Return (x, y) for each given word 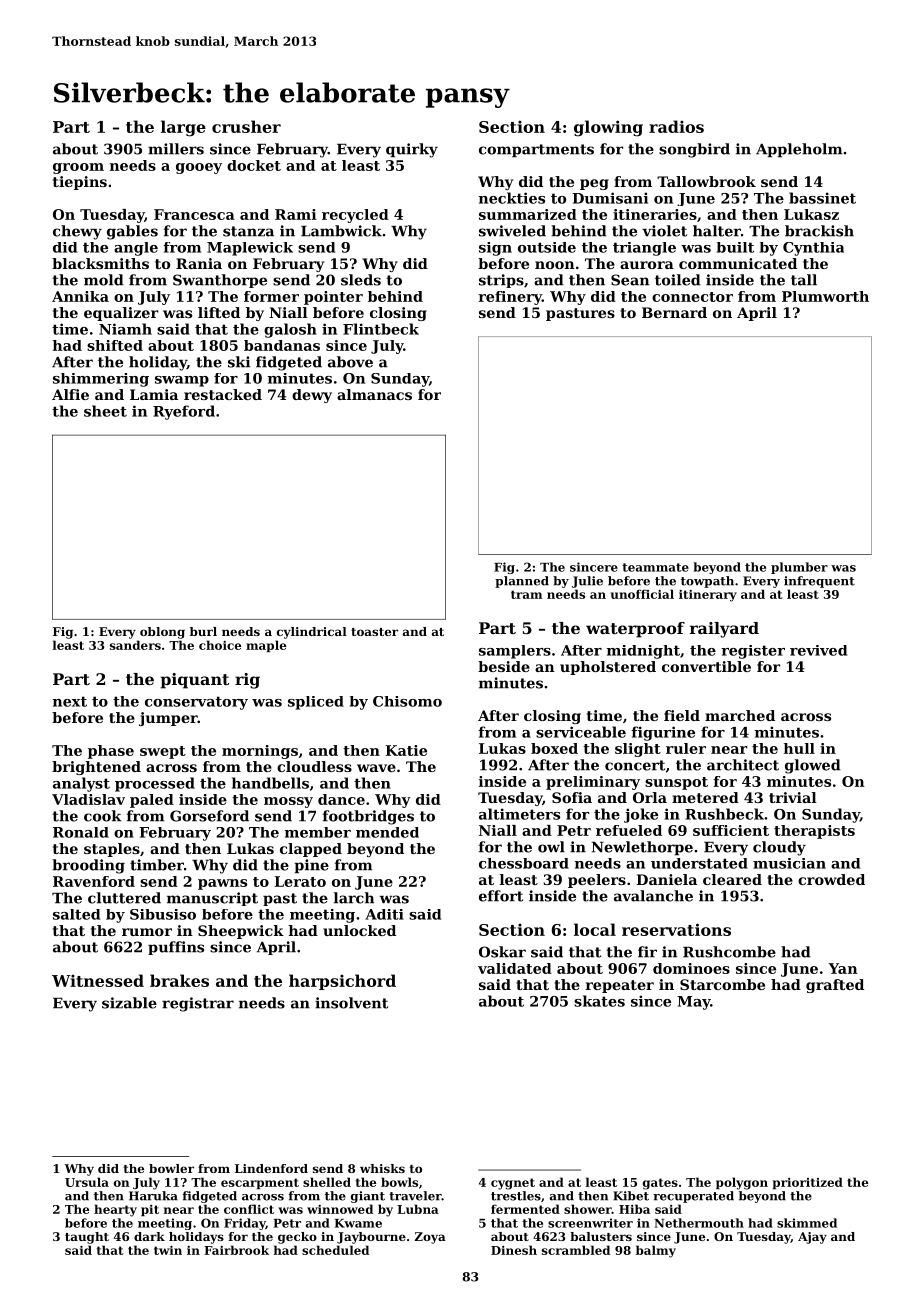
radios (676, 126)
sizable (129, 1003)
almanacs (374, 394)
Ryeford (184, 412)
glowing (608, 128)
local (595, 929)
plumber (799, 568)
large (183, 128)
